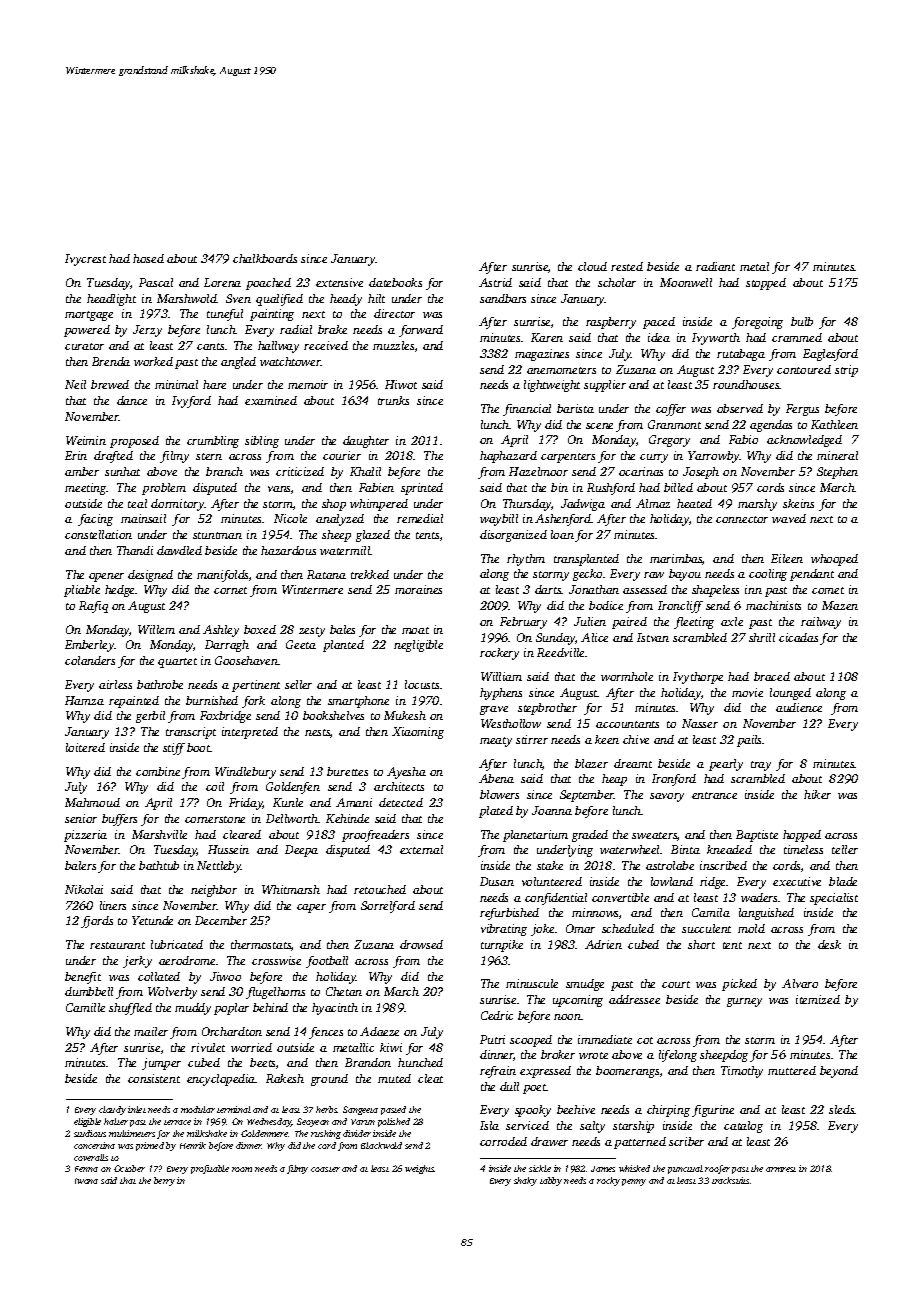  Describe the element at coordinates (804, 441) in the screenshot. I see `acknowledged` at that location.
